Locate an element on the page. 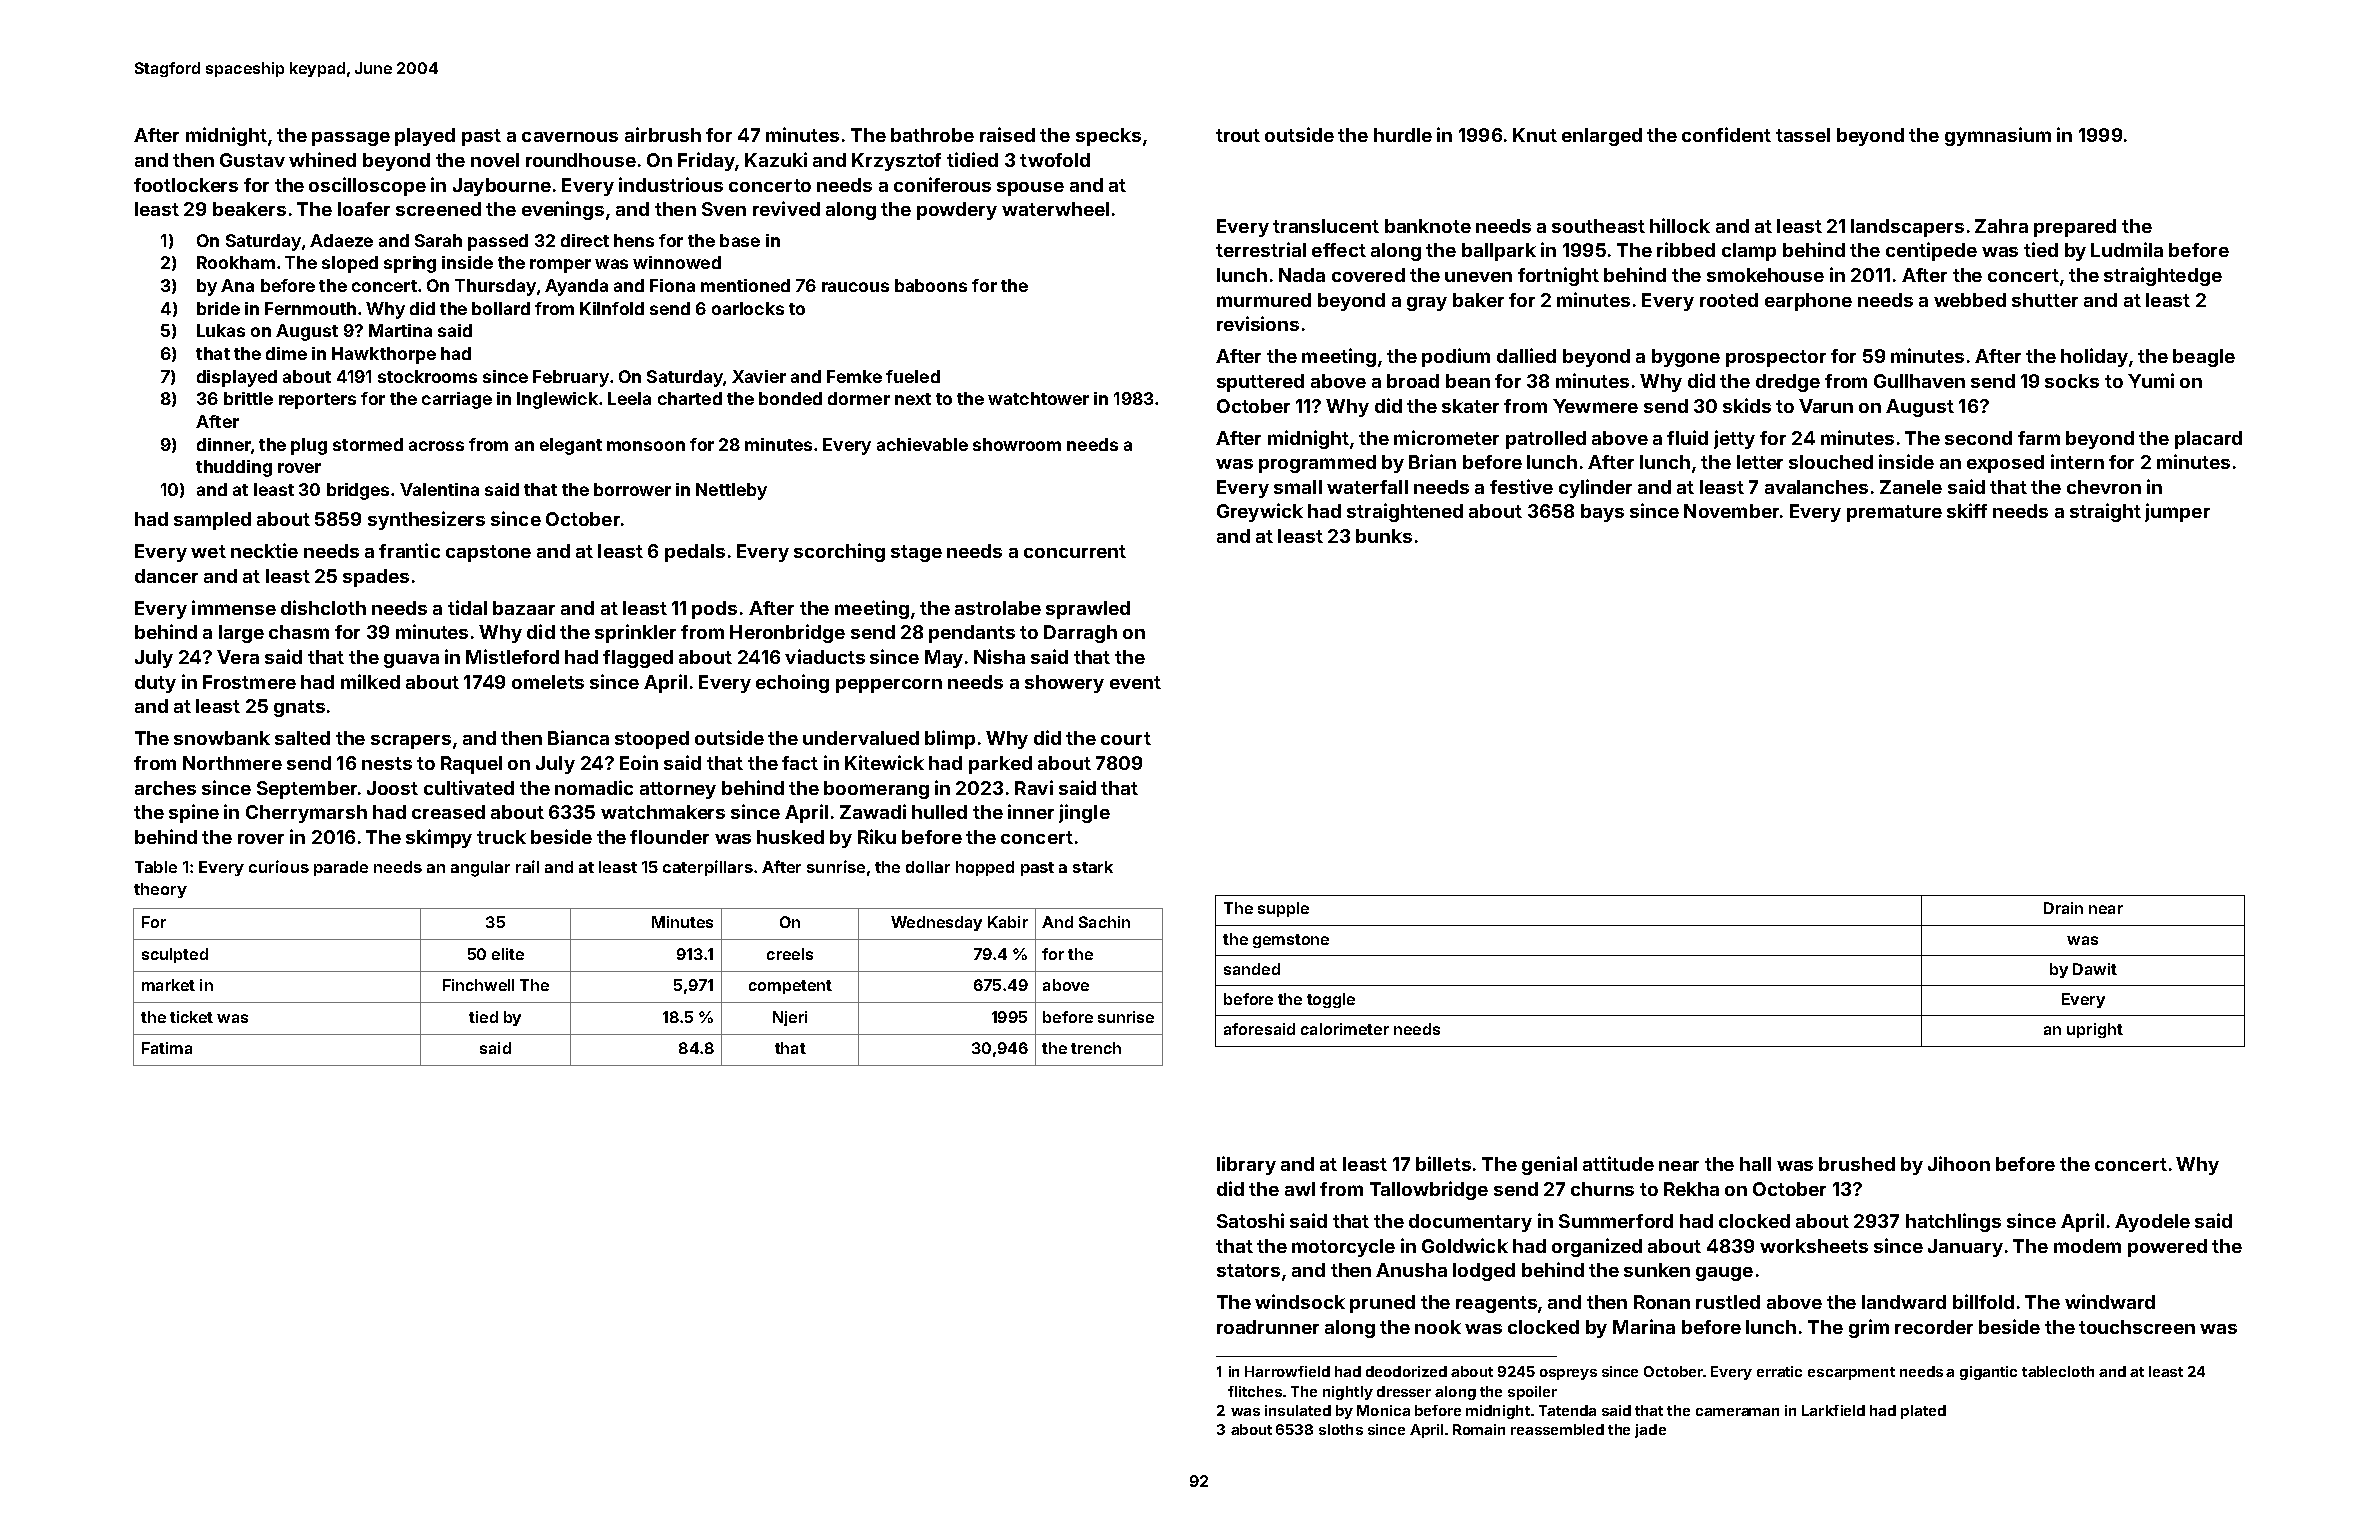 The height and width of the document is (1539, 2378). gymnasium is located at coordinates (1998, 136).
